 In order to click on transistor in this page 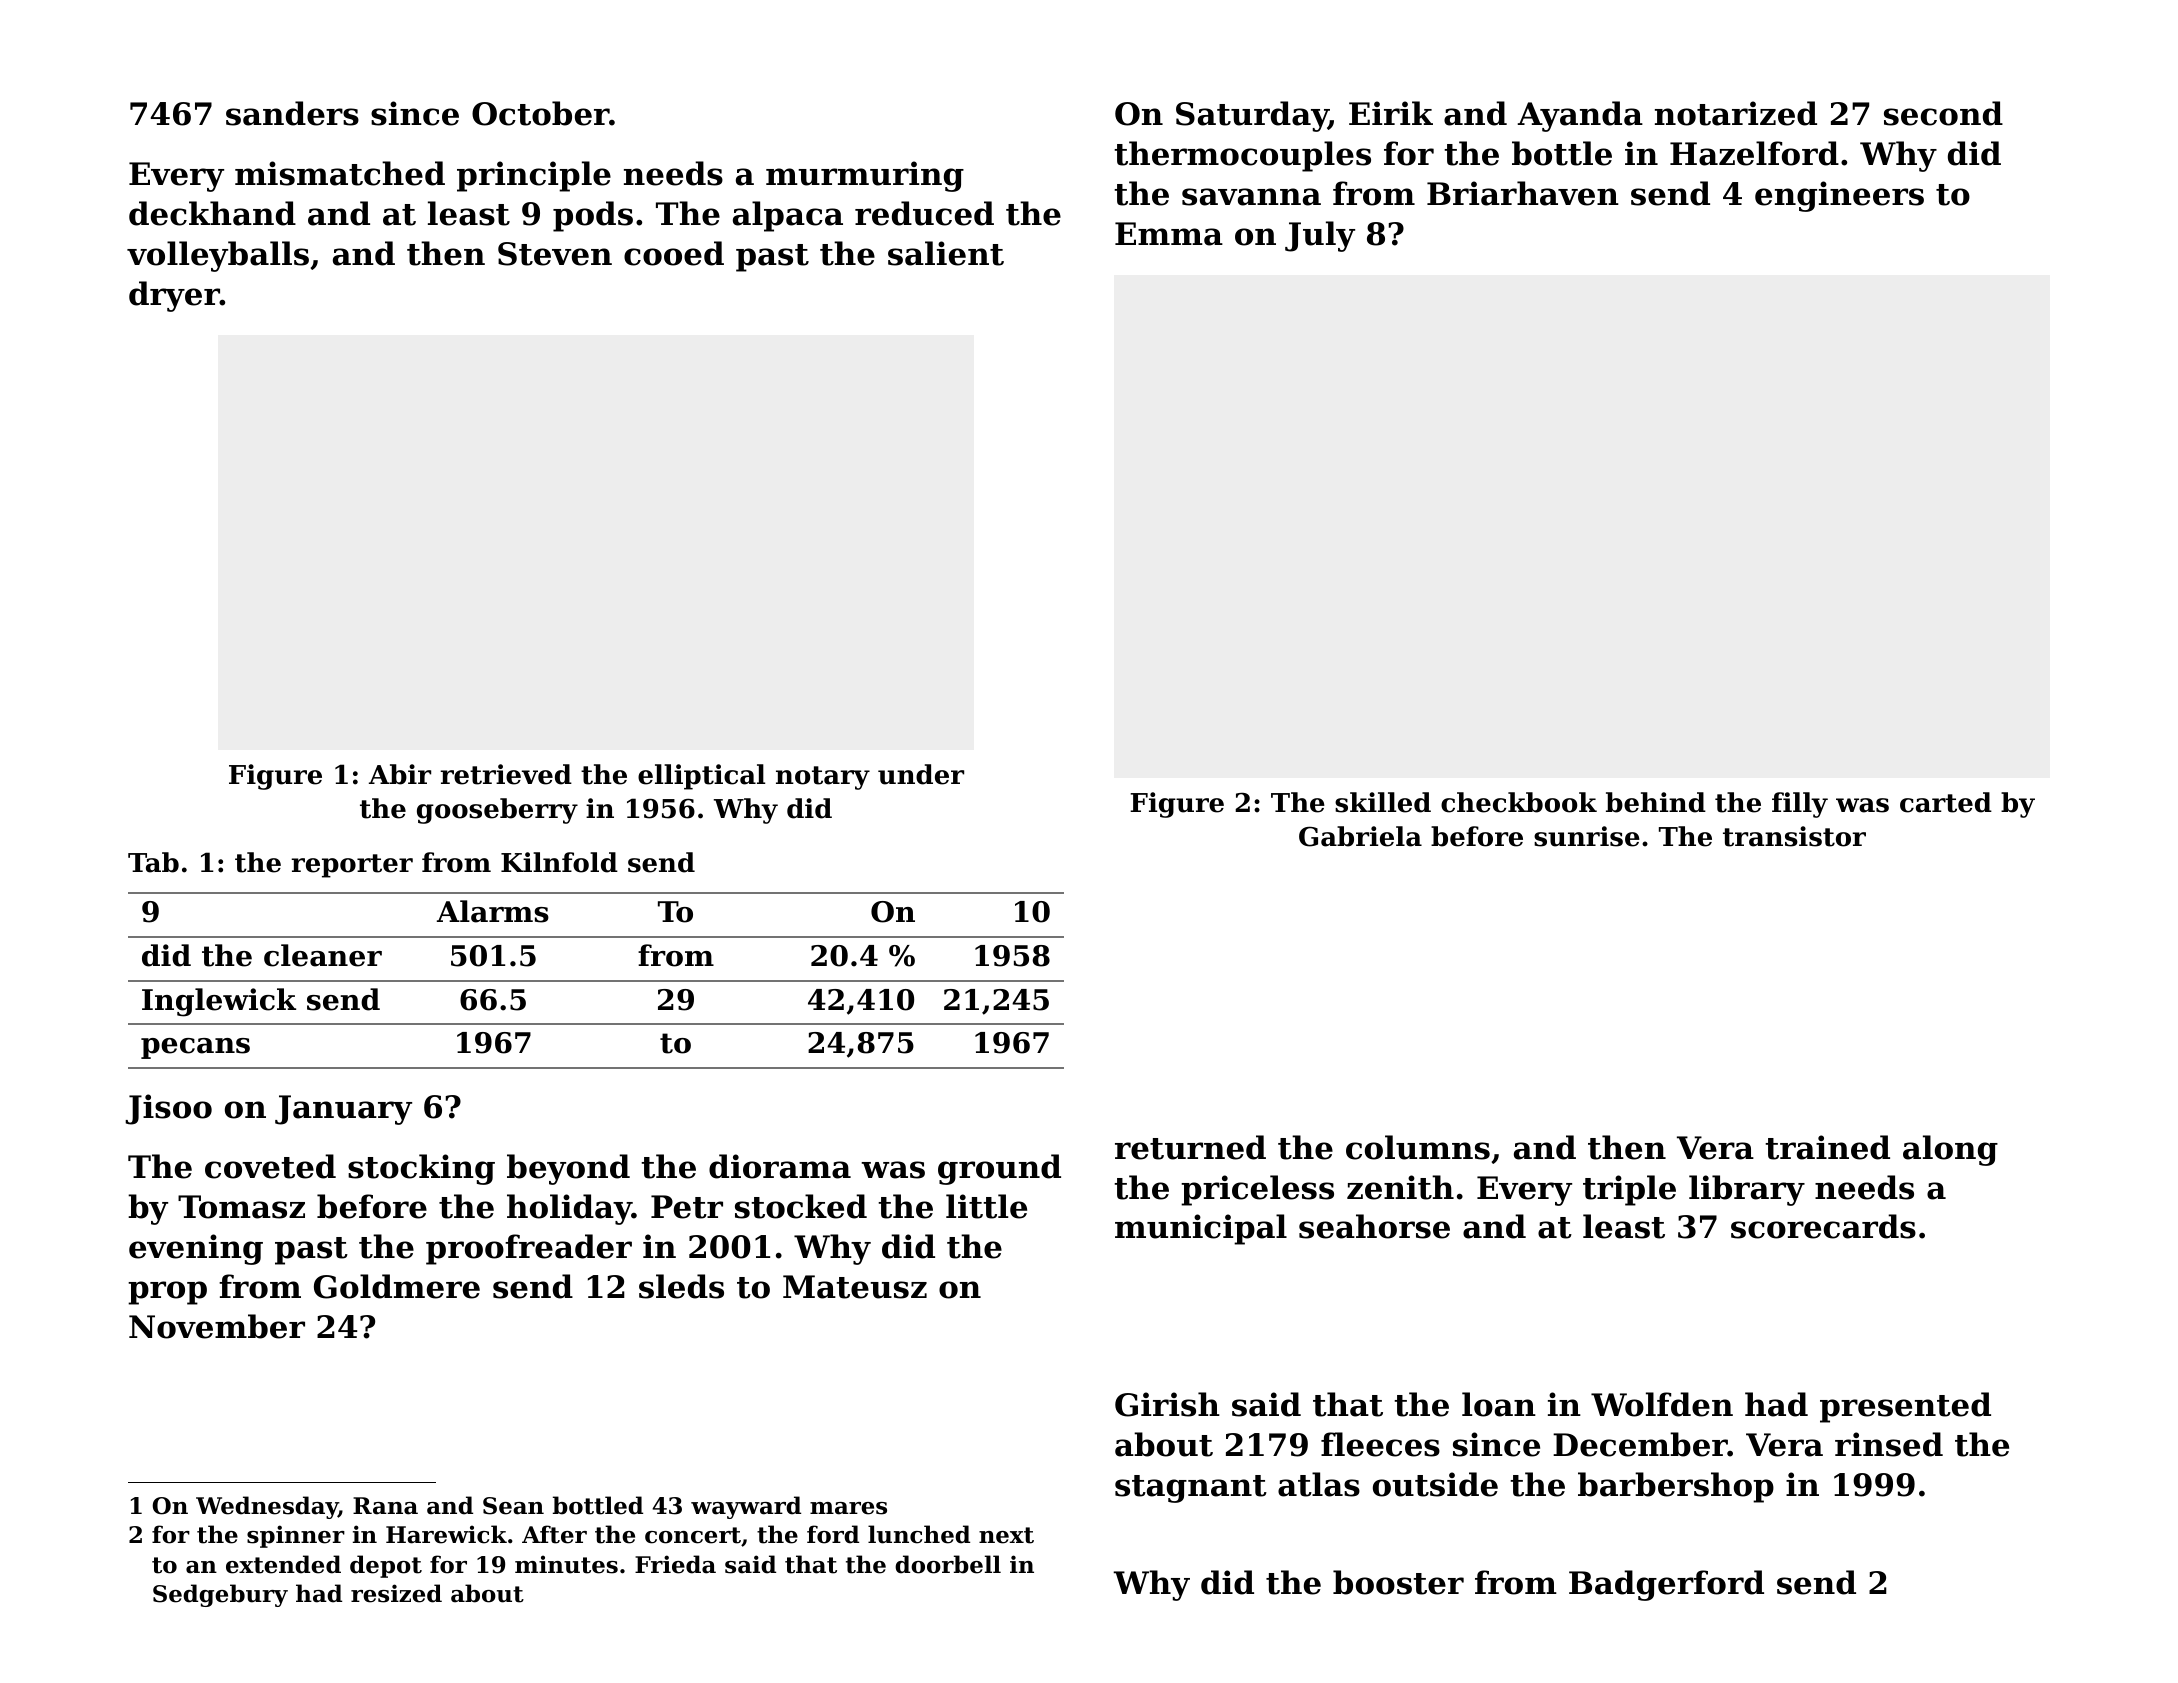, I will do `click(1794, 836)`.
